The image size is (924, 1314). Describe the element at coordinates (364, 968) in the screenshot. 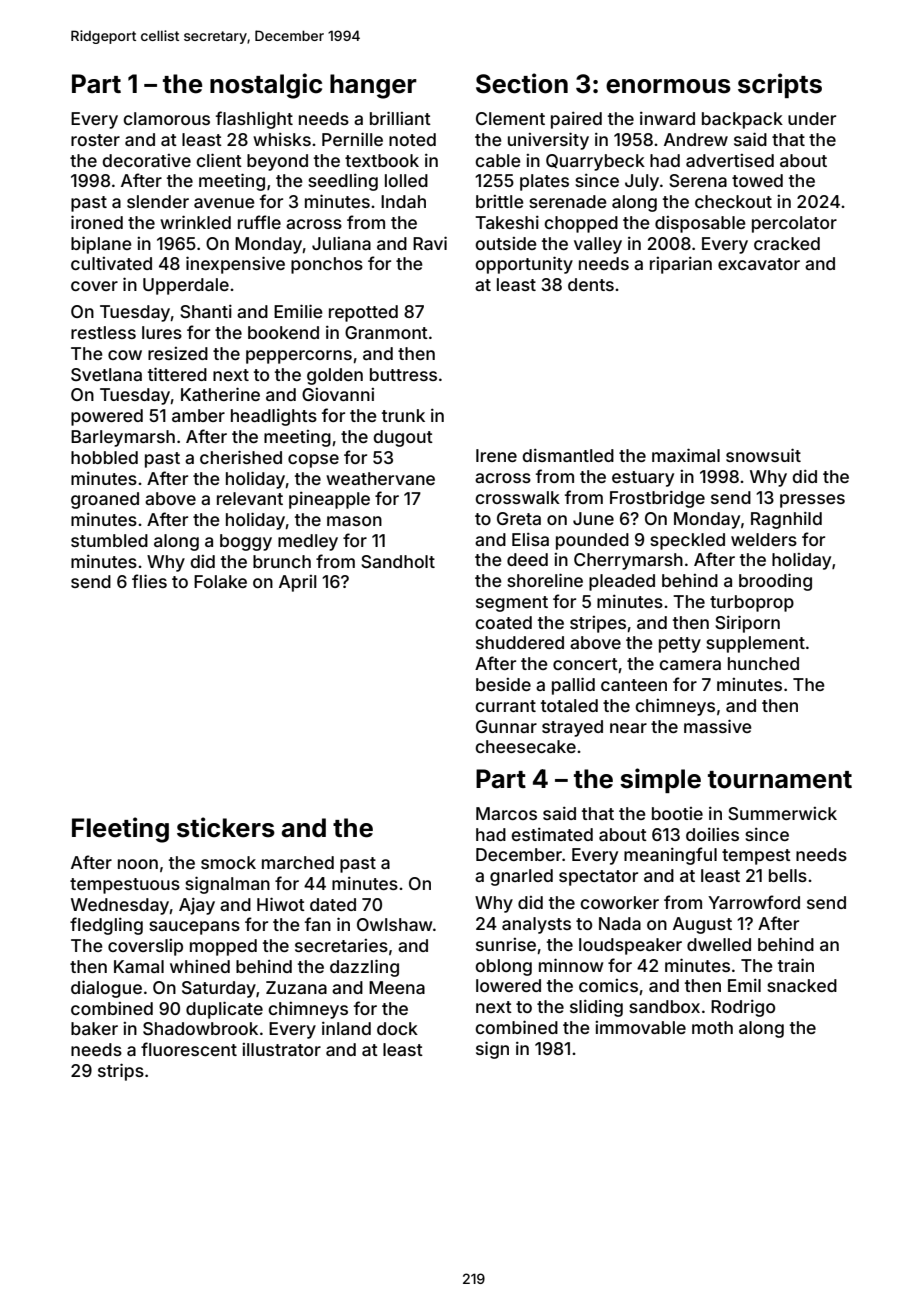

I see `dazzling` at that location.
